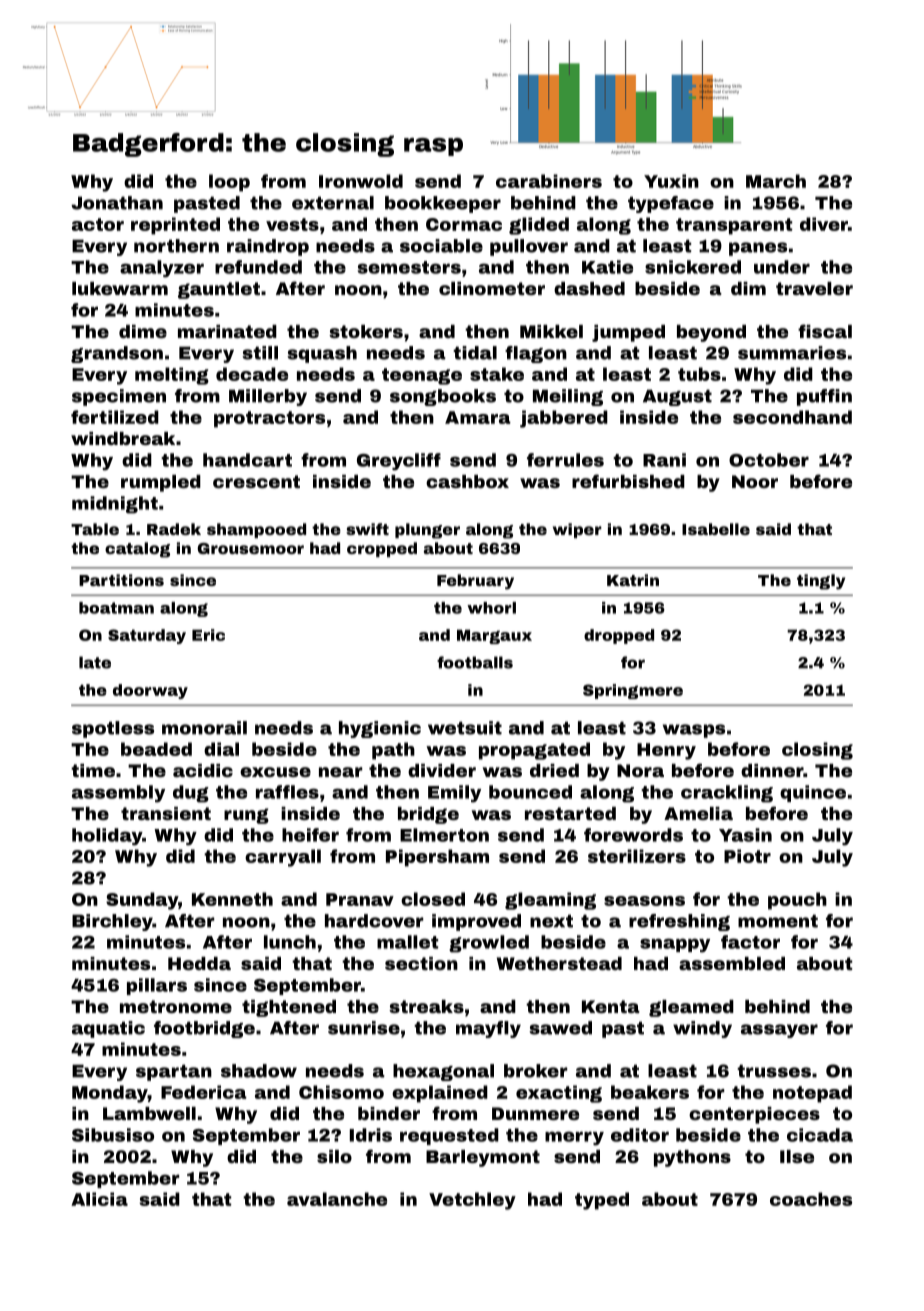 Image resolution: width=924 pixels, height=1311 pixels. I want to click on tingly, so click(821, 582).
